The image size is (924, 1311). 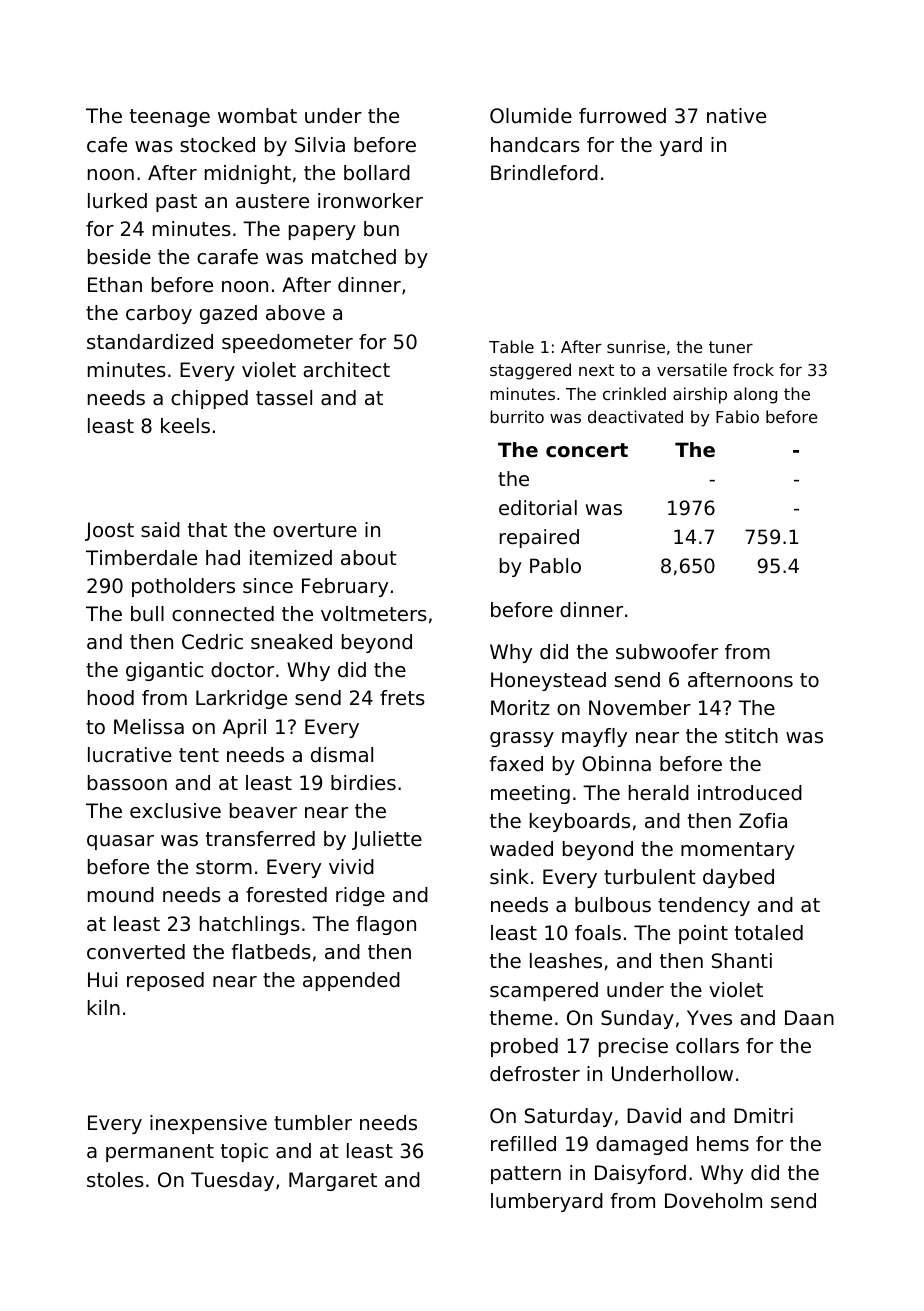 I want to click on totaled, so click(x=769, y=933).
